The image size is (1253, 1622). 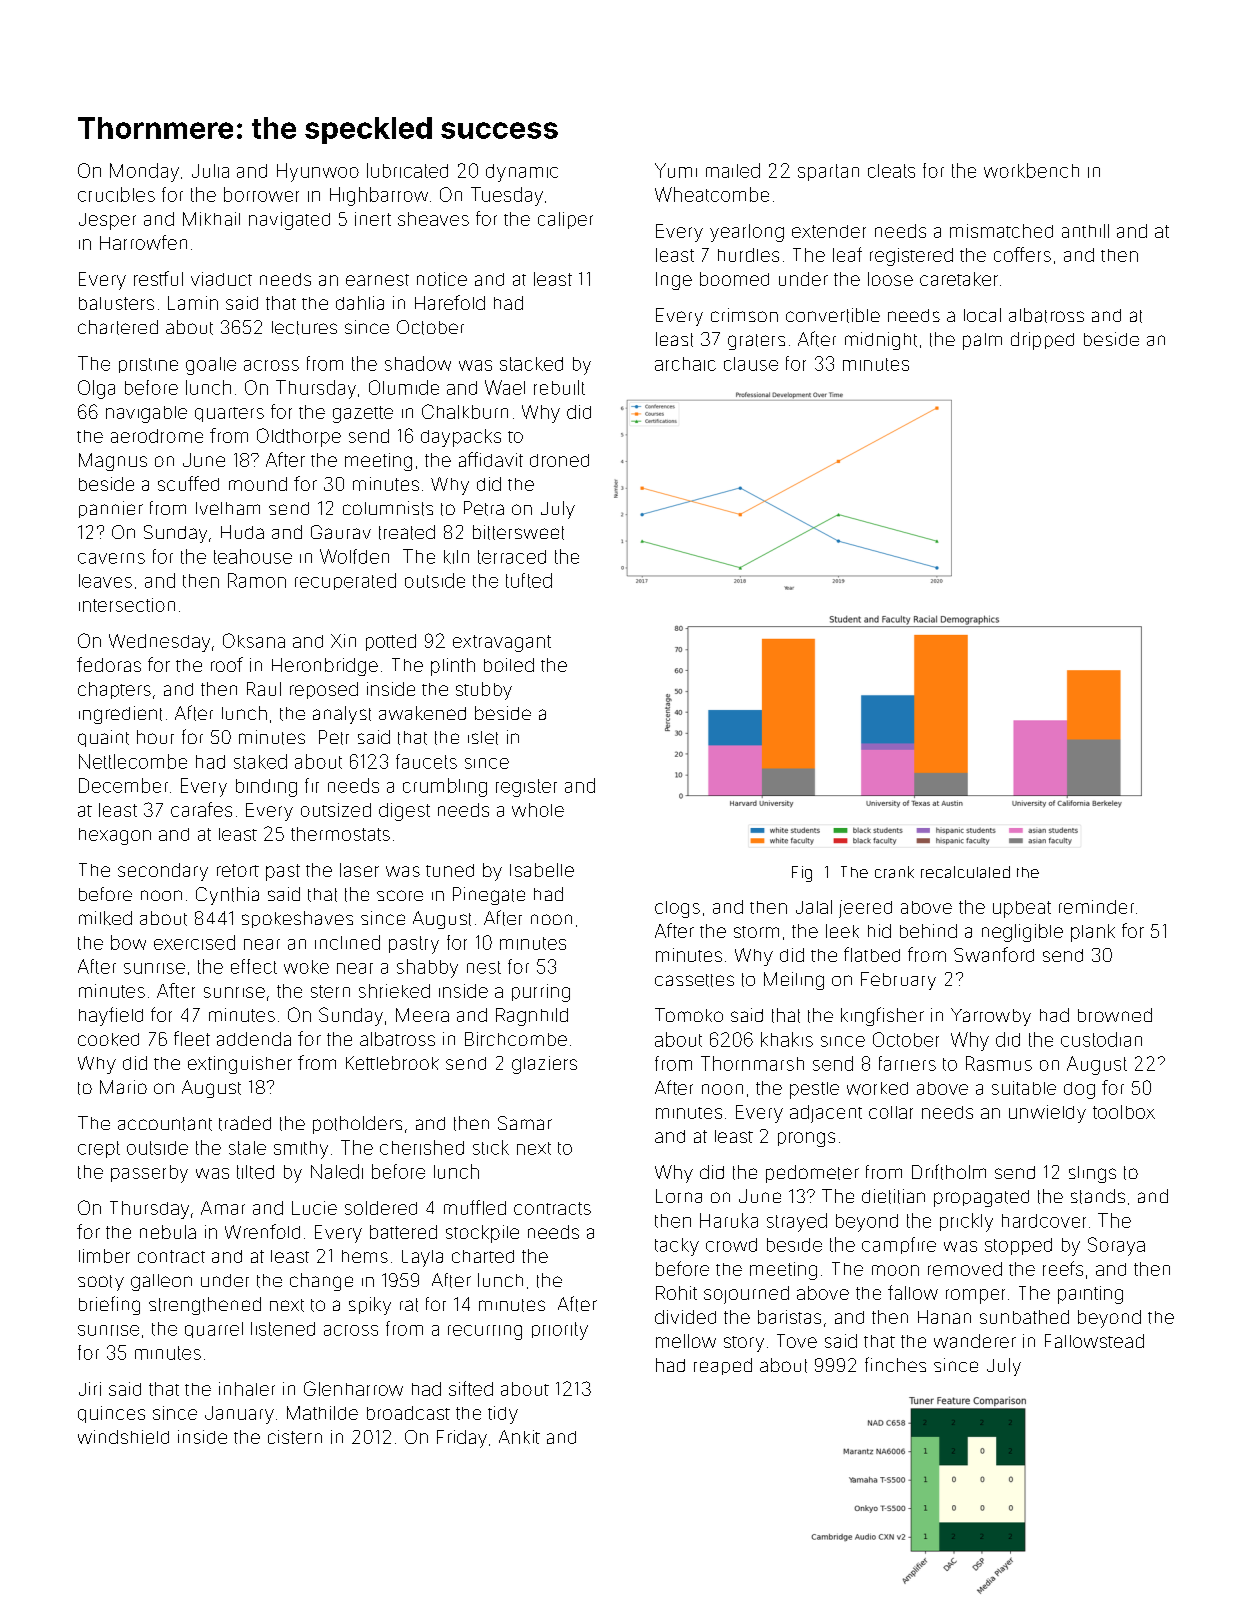 I want to click on workbench, so click(x=1031, y=170).
